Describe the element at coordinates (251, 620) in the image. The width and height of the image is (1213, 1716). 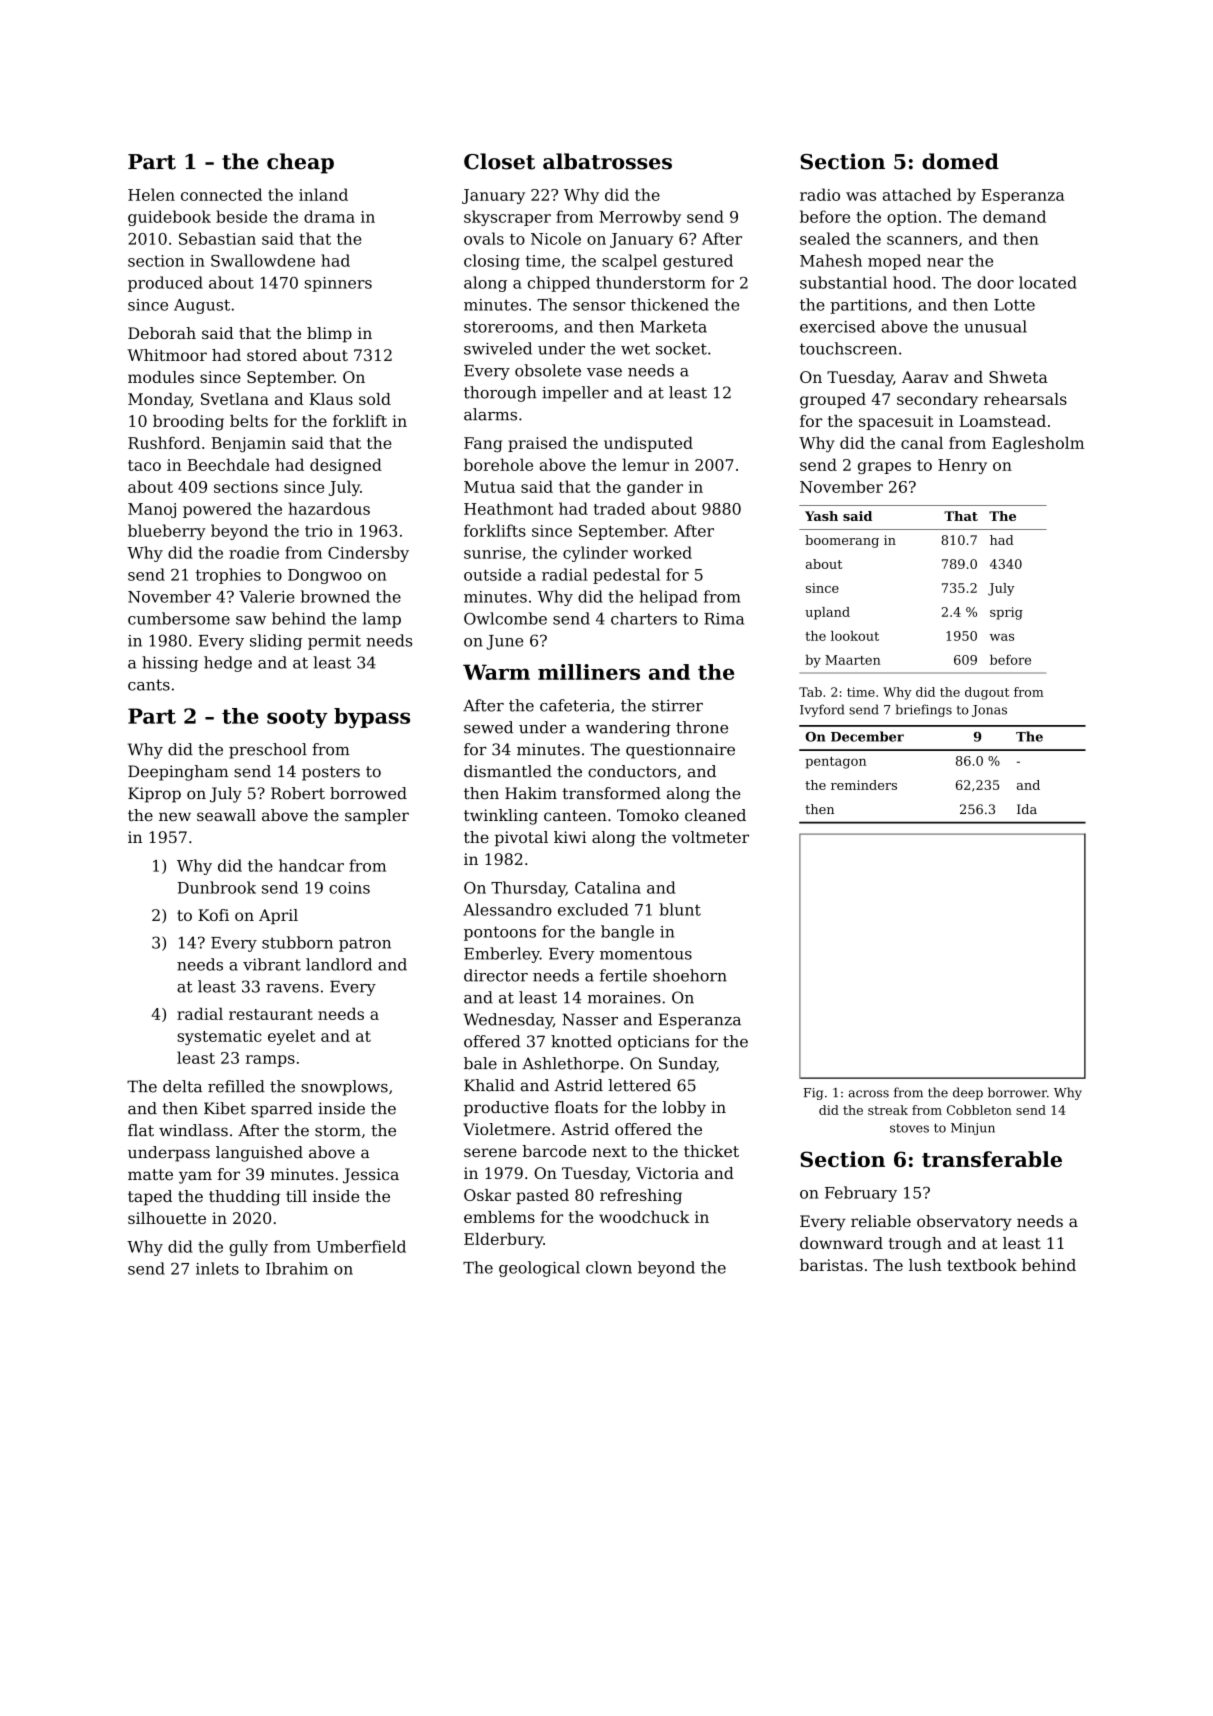
I see `saw` at that location.
